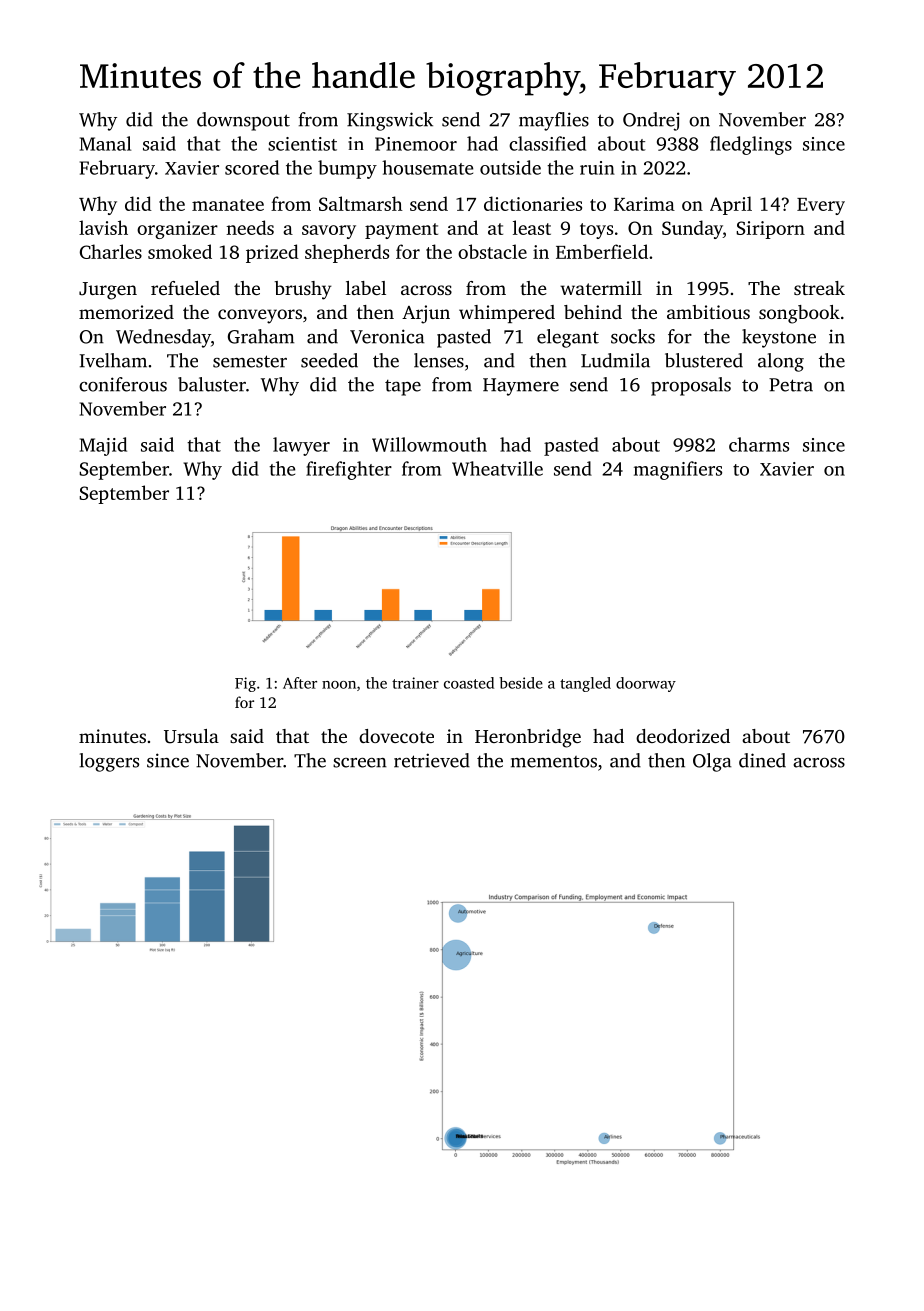 The height and width of the screenshot is (1311, 924). Describe the element at coordinates (243, 121) in the screenshot. I see `downspout` at that location.
